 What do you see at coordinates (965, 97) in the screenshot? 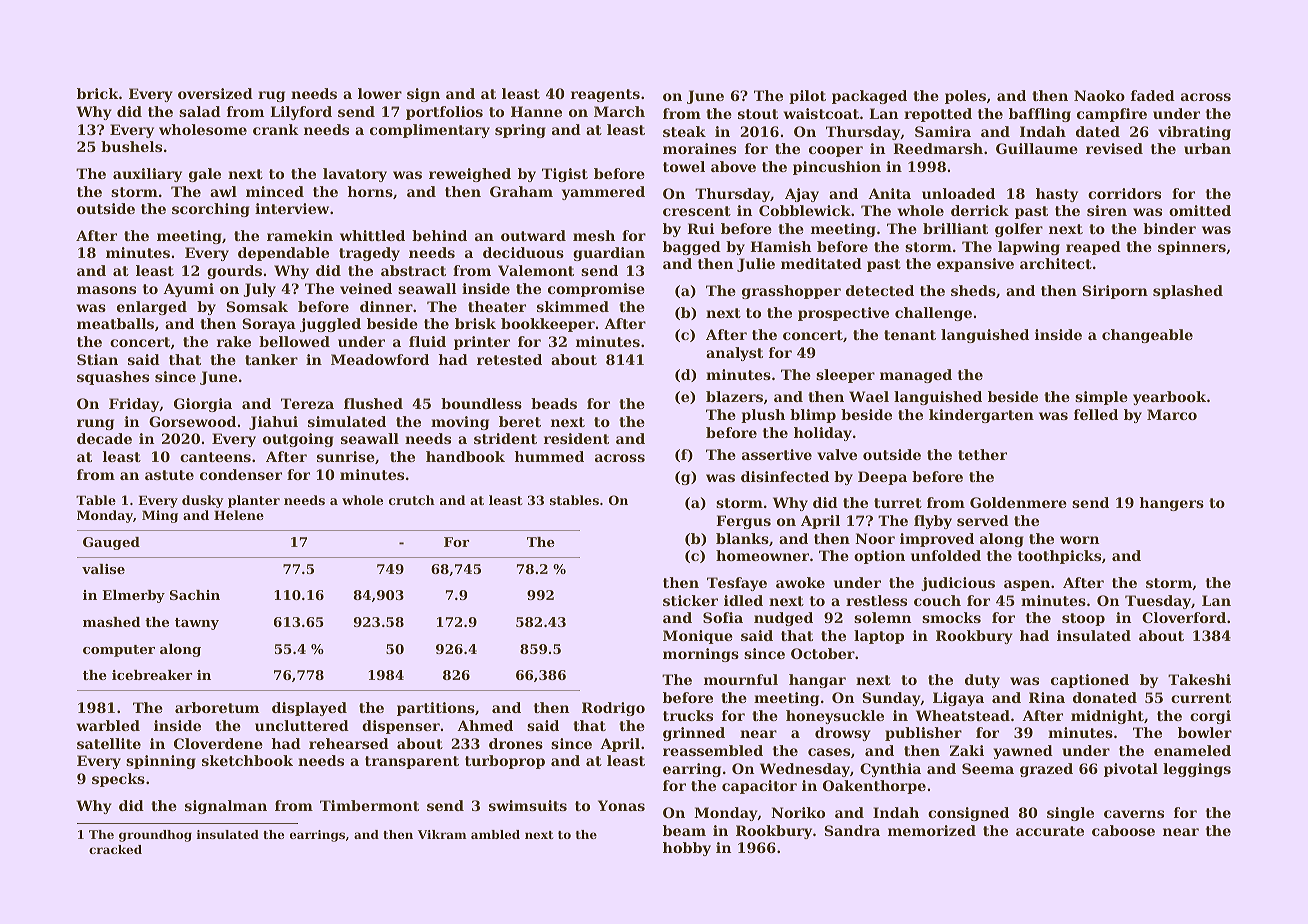
I see `poles` at bounding box center [965, 97].
